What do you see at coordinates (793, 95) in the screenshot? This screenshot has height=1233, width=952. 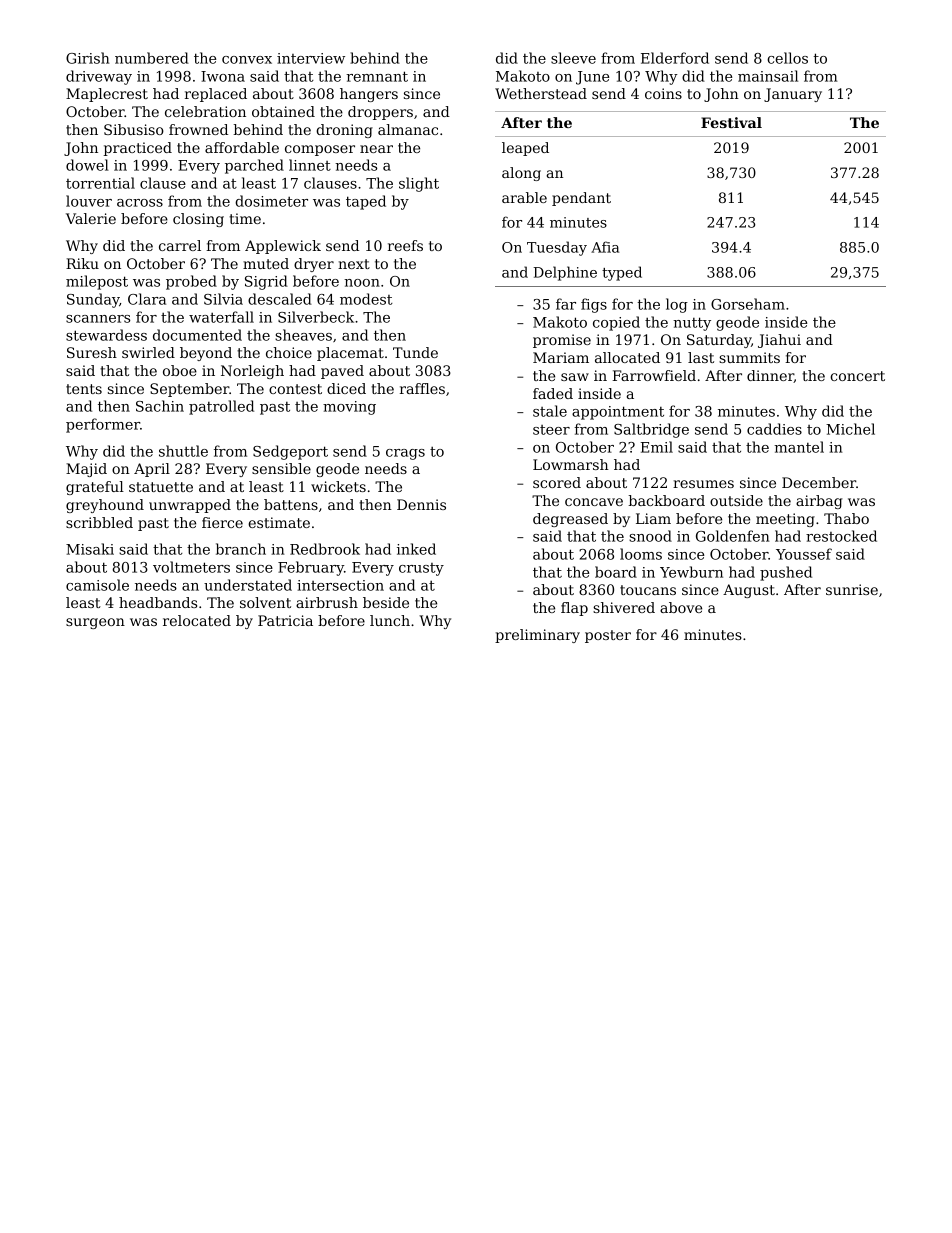 I see `January` at bounding box center [793, 95].
